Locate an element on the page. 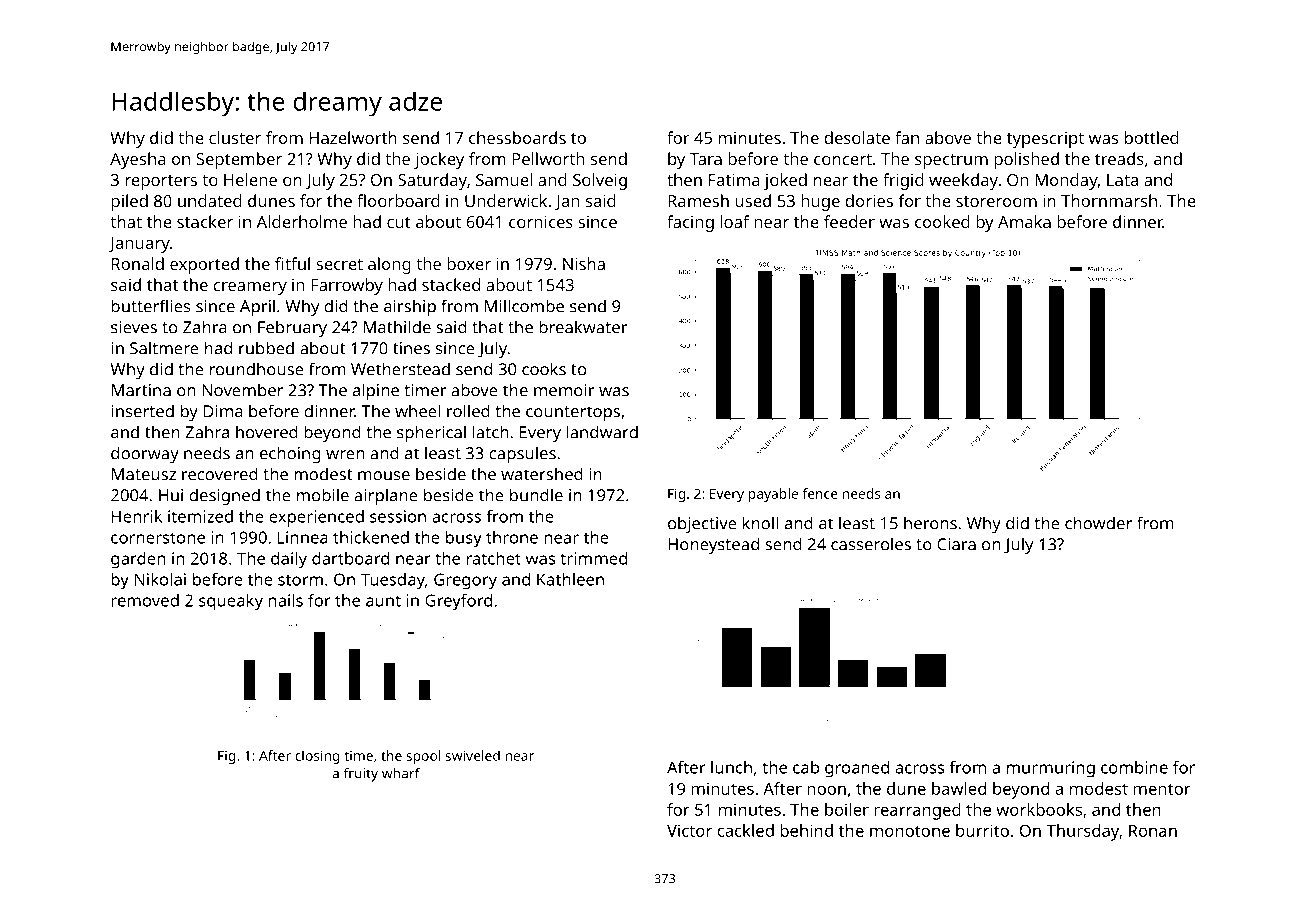 The image size is (1308, 924). bundle is located at coordinates (536, 495).
